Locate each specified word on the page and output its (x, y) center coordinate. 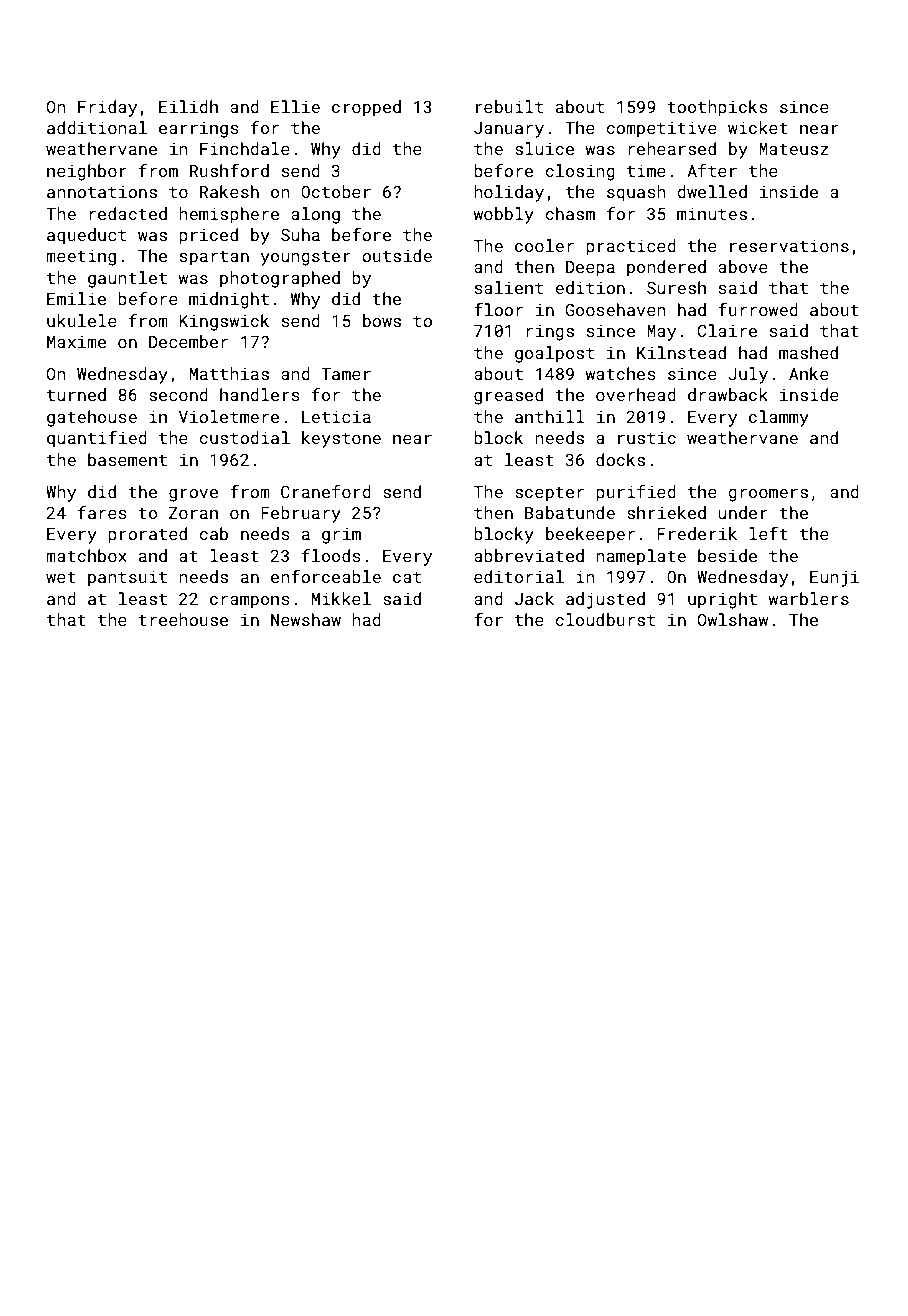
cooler (544, 245)
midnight (229, 300)
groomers (768, 495)
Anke (809, 373)
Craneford (326, 491)
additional (97, 127)
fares (102, 512)
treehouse (183, 619)
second (178, 394)
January (509, 130)
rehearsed (672, 148)
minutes (712, 214)
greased (508, 396)
